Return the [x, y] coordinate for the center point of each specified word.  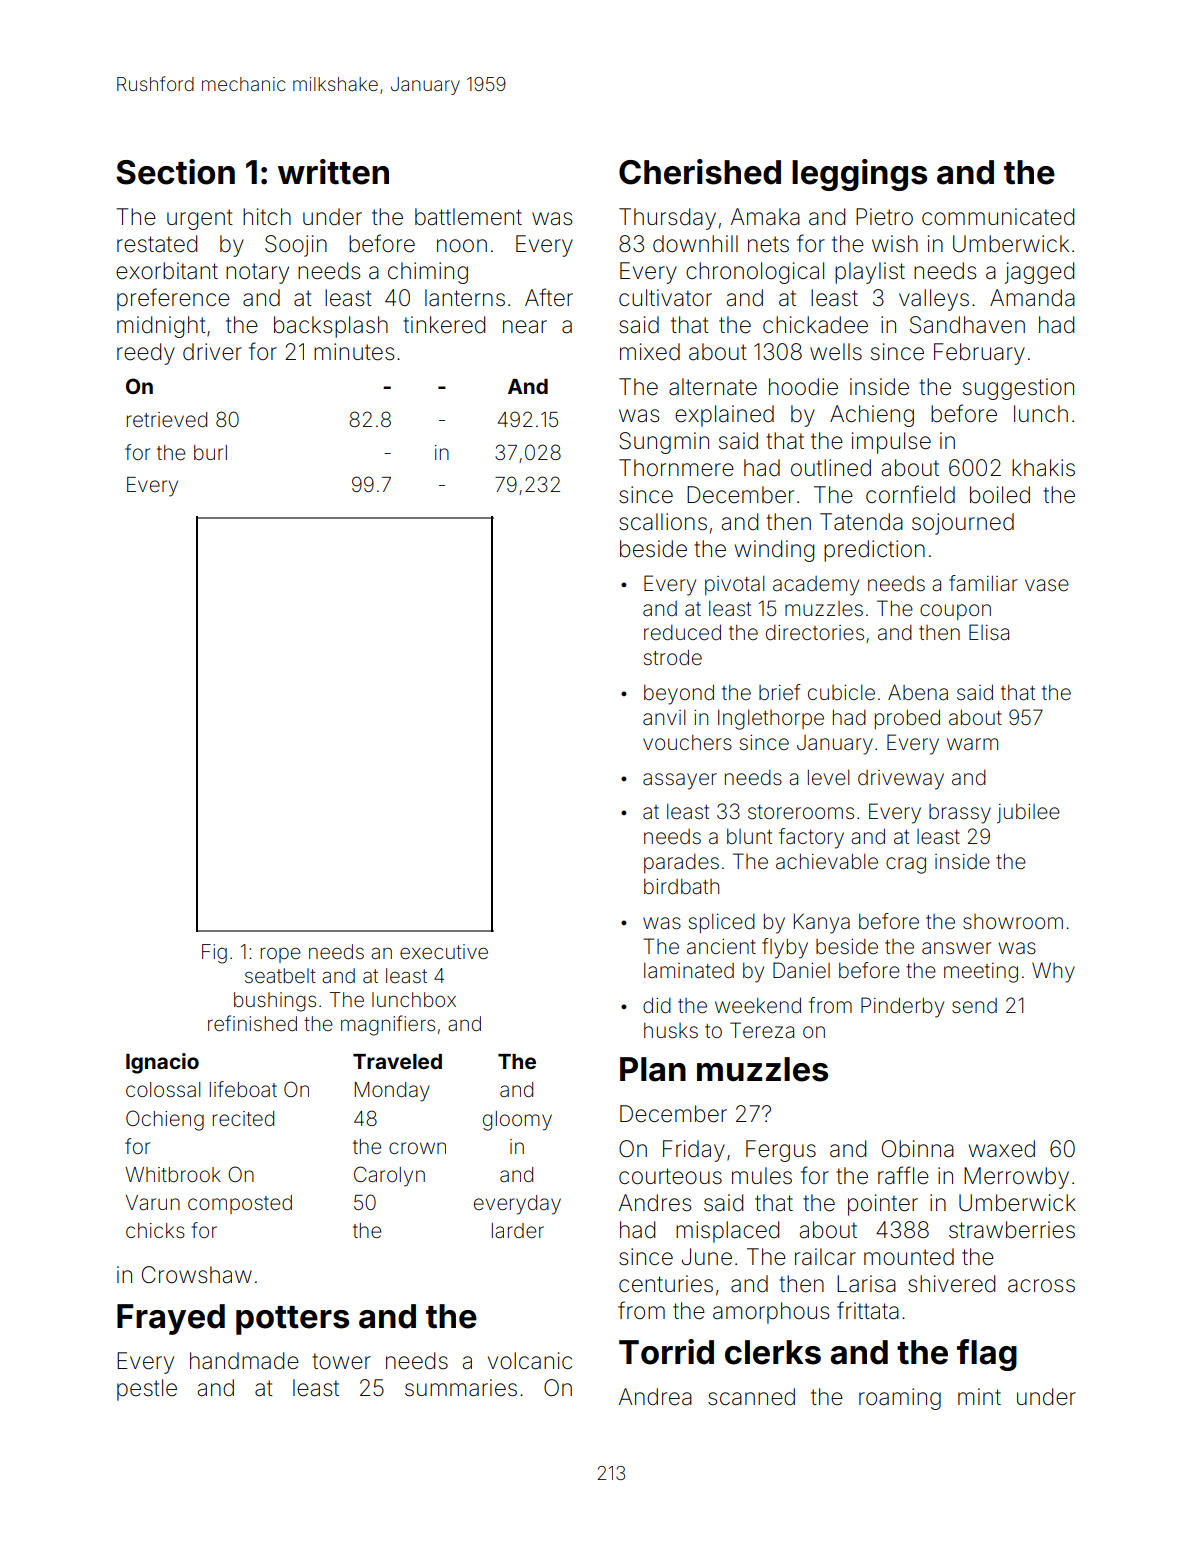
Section [175, 172]
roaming [900, 1399]
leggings [859, 175]
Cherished [700, 172]
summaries [461, 1388]
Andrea [655, 1397]
